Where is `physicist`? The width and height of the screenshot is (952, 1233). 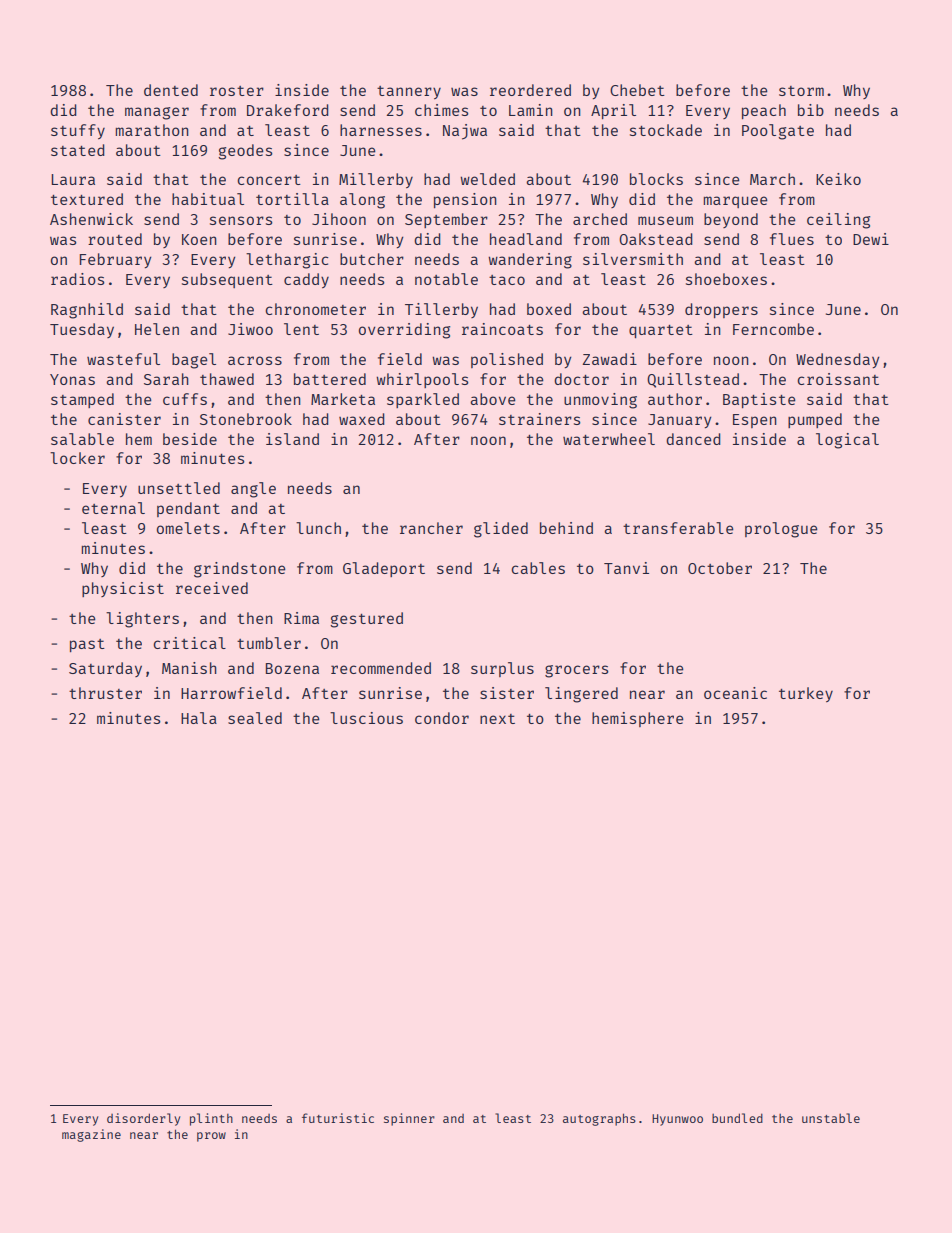
physicist is located at coordinates (123, 589).
